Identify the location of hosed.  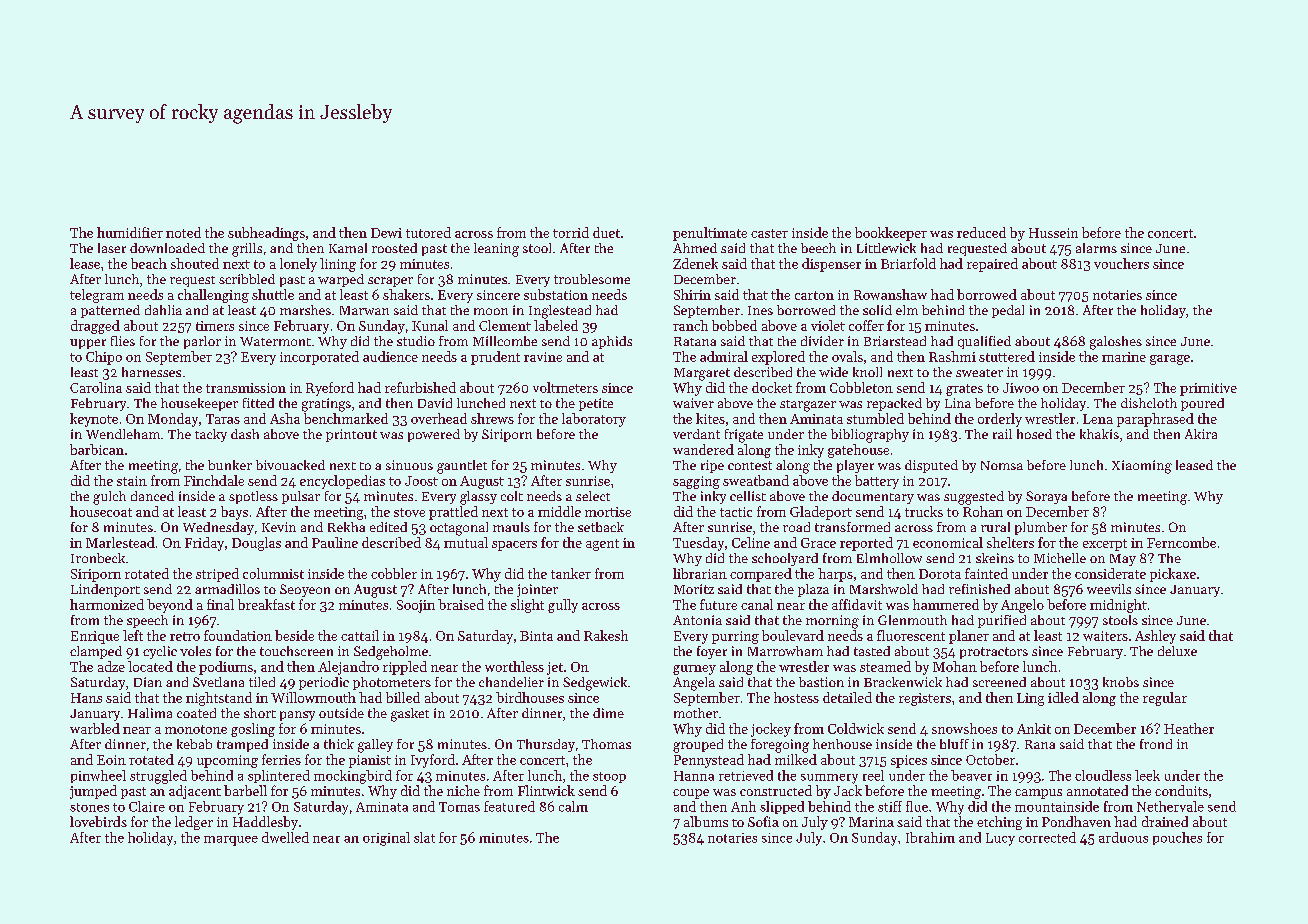
(1034, 434).
